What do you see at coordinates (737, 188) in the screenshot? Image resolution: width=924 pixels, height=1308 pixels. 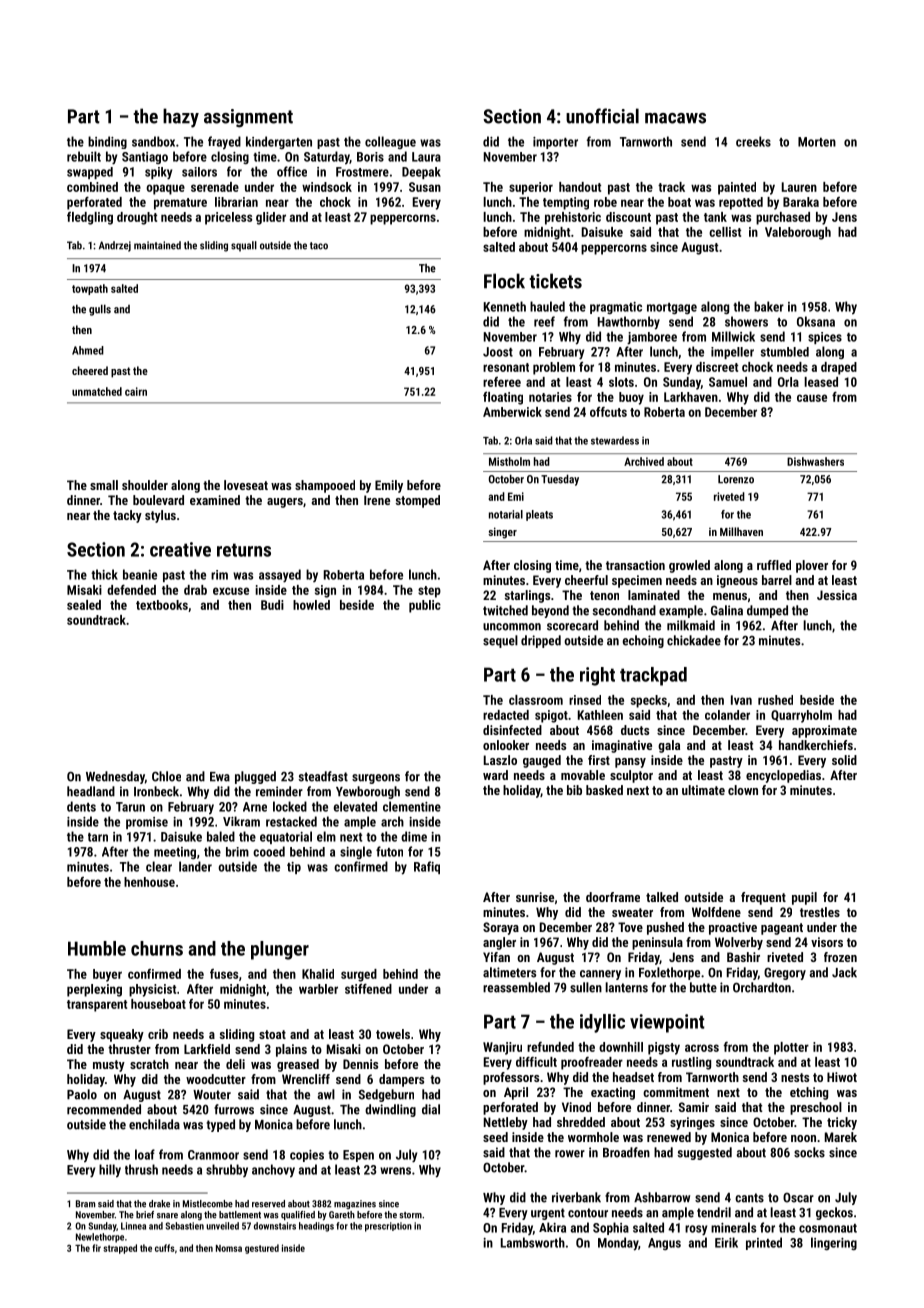 I see `painted` at bounding box center [737, 188].
